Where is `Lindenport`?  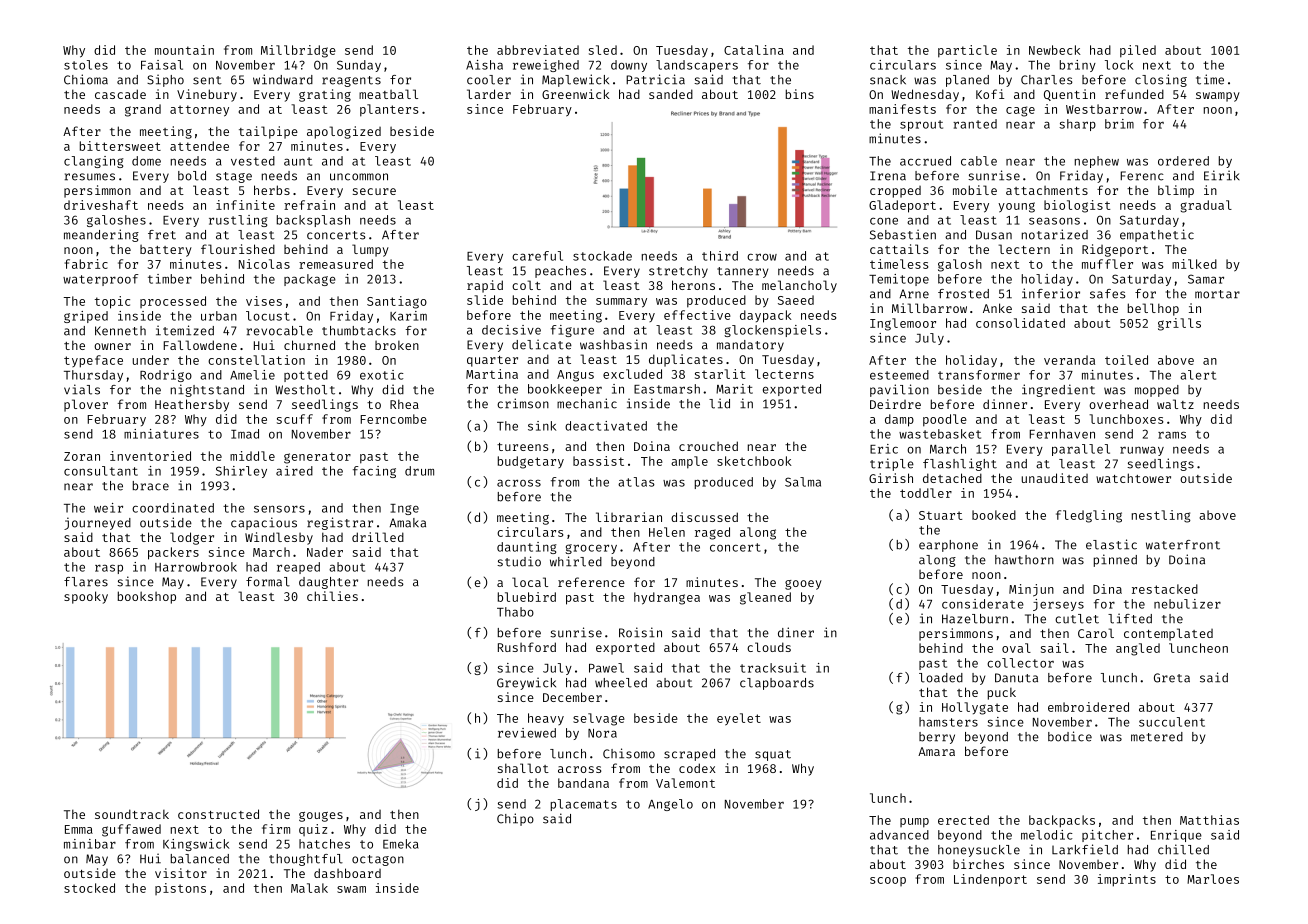 Lindenport is located at coordinates (990, 880).
